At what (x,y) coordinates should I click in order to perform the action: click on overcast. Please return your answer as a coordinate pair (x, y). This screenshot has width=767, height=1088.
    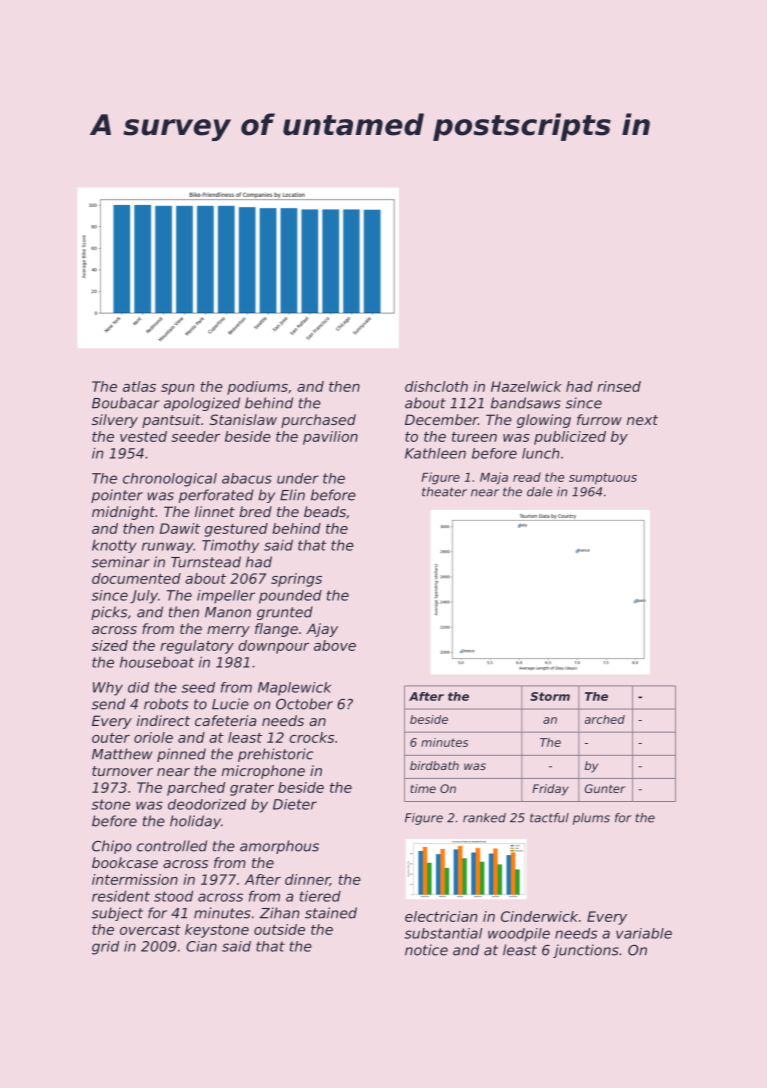
    Looking at the image, I should click on (150, 930).
